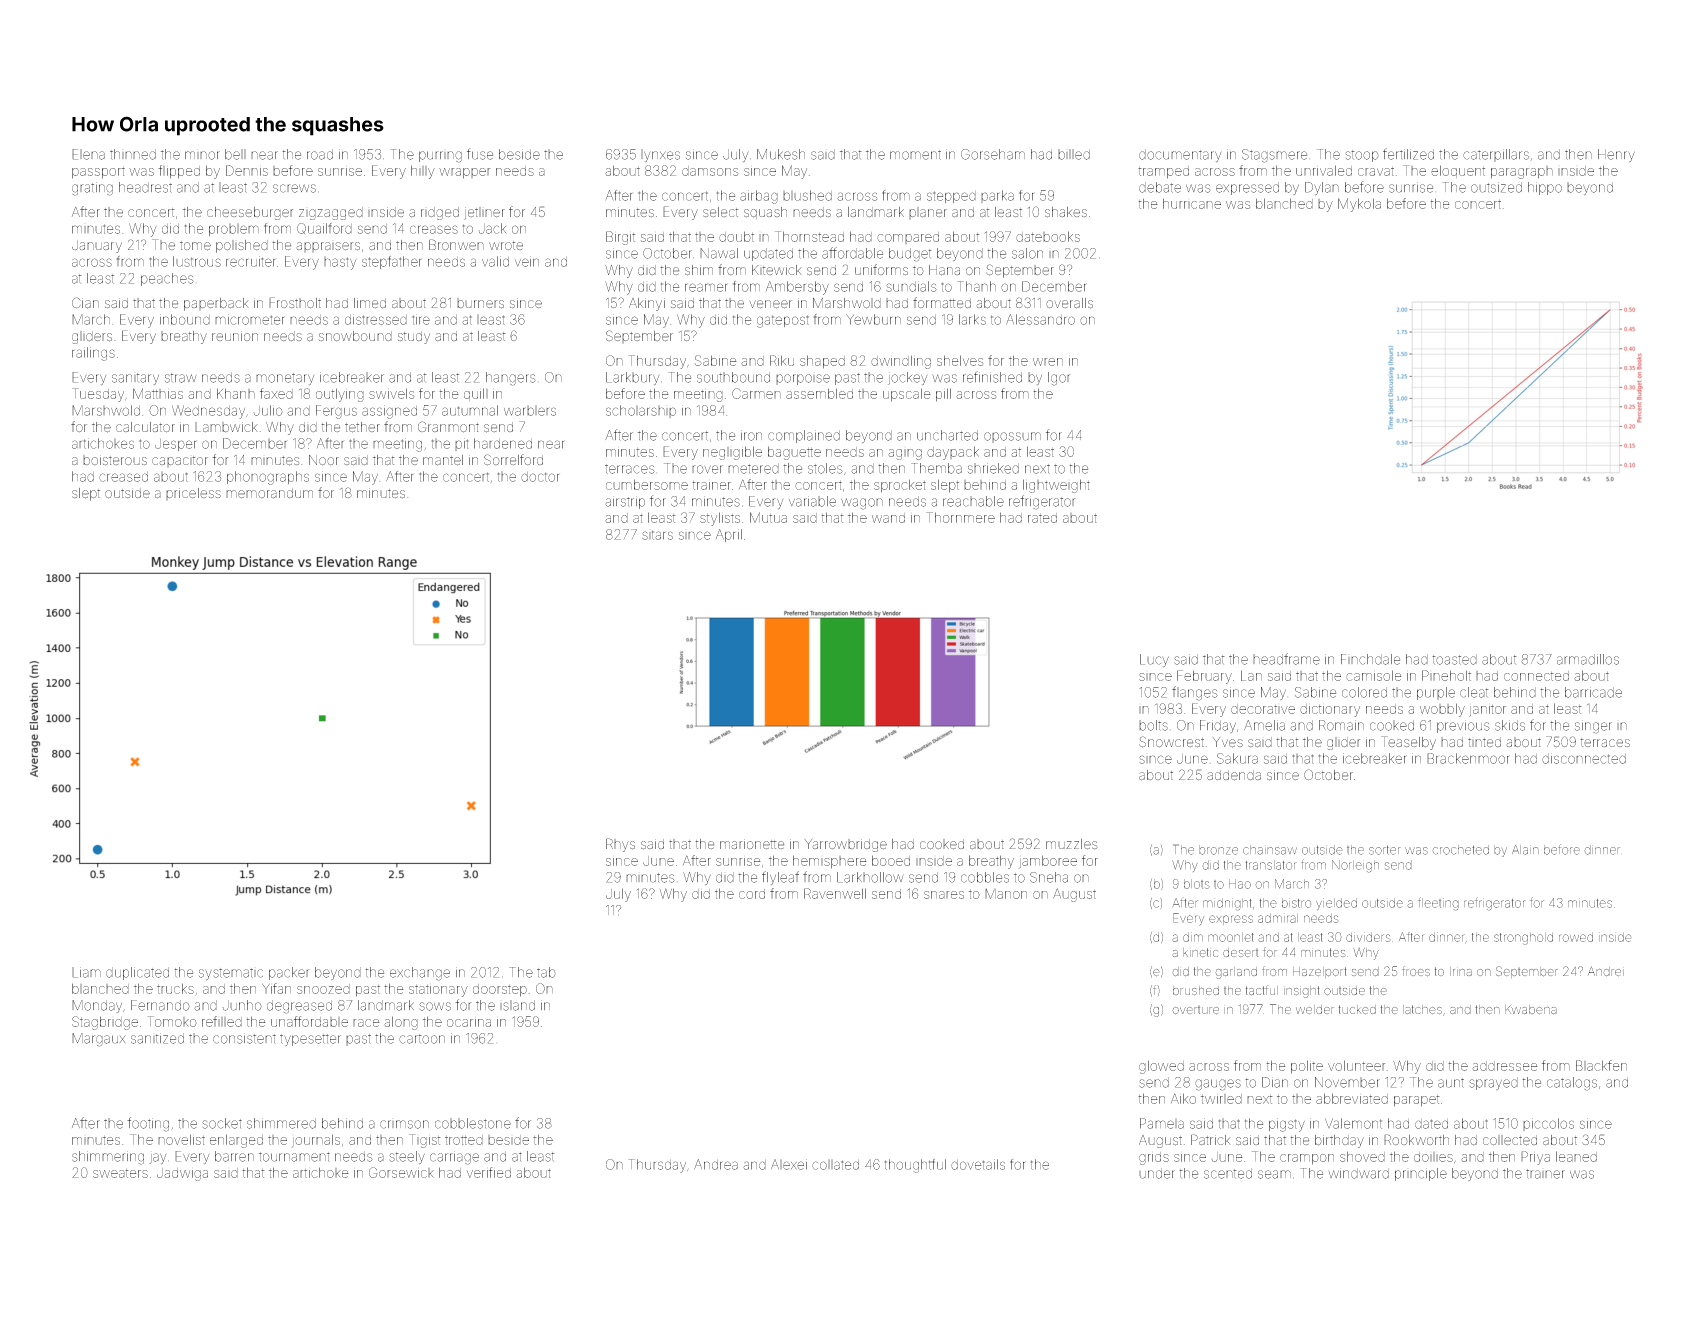 This document has height=1319, width=1707. Describe the element at coordinates (1370, 659) in the document. I see `Finchdale` at that location.
